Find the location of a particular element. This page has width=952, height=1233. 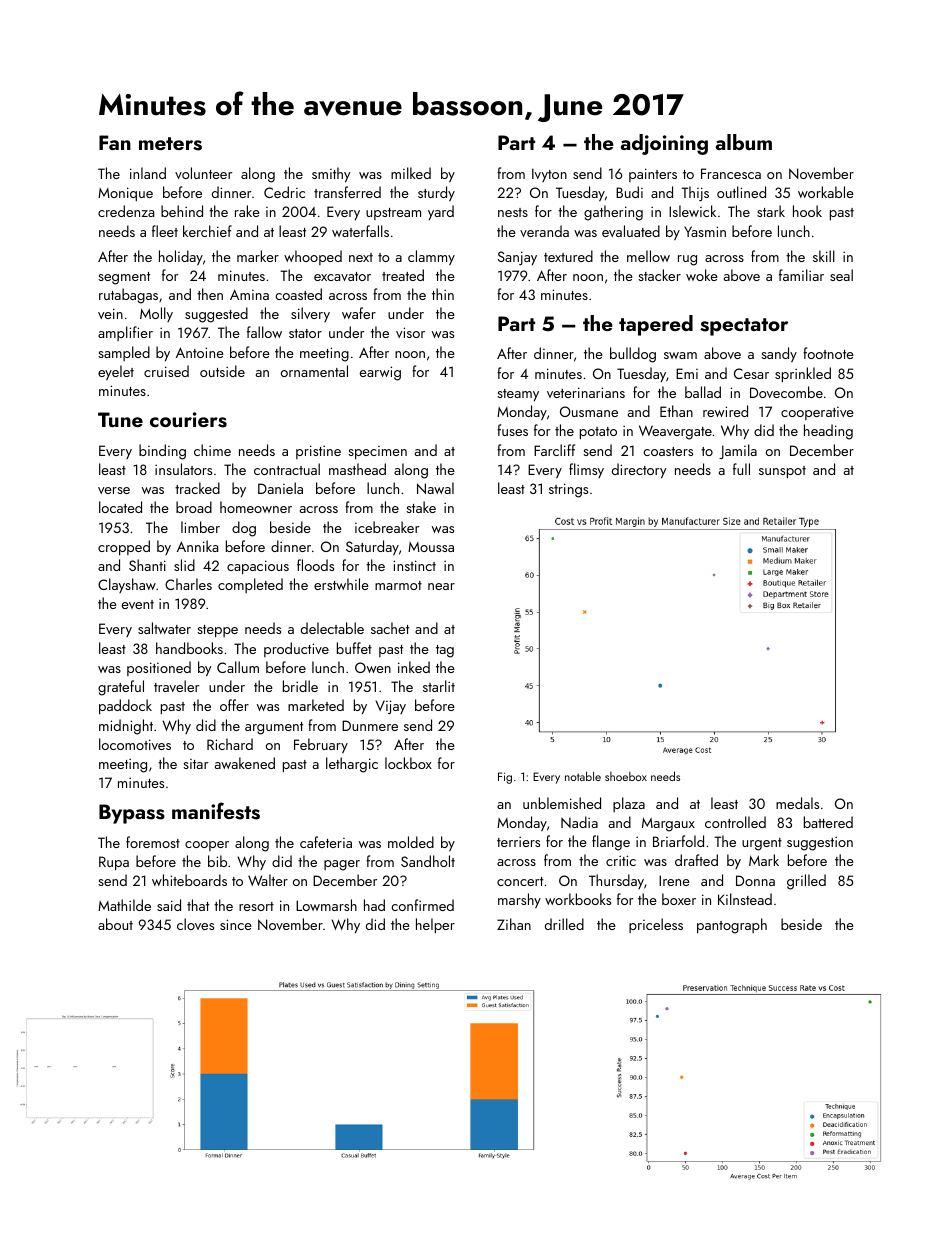

since is located at coordinates (236, 924).
